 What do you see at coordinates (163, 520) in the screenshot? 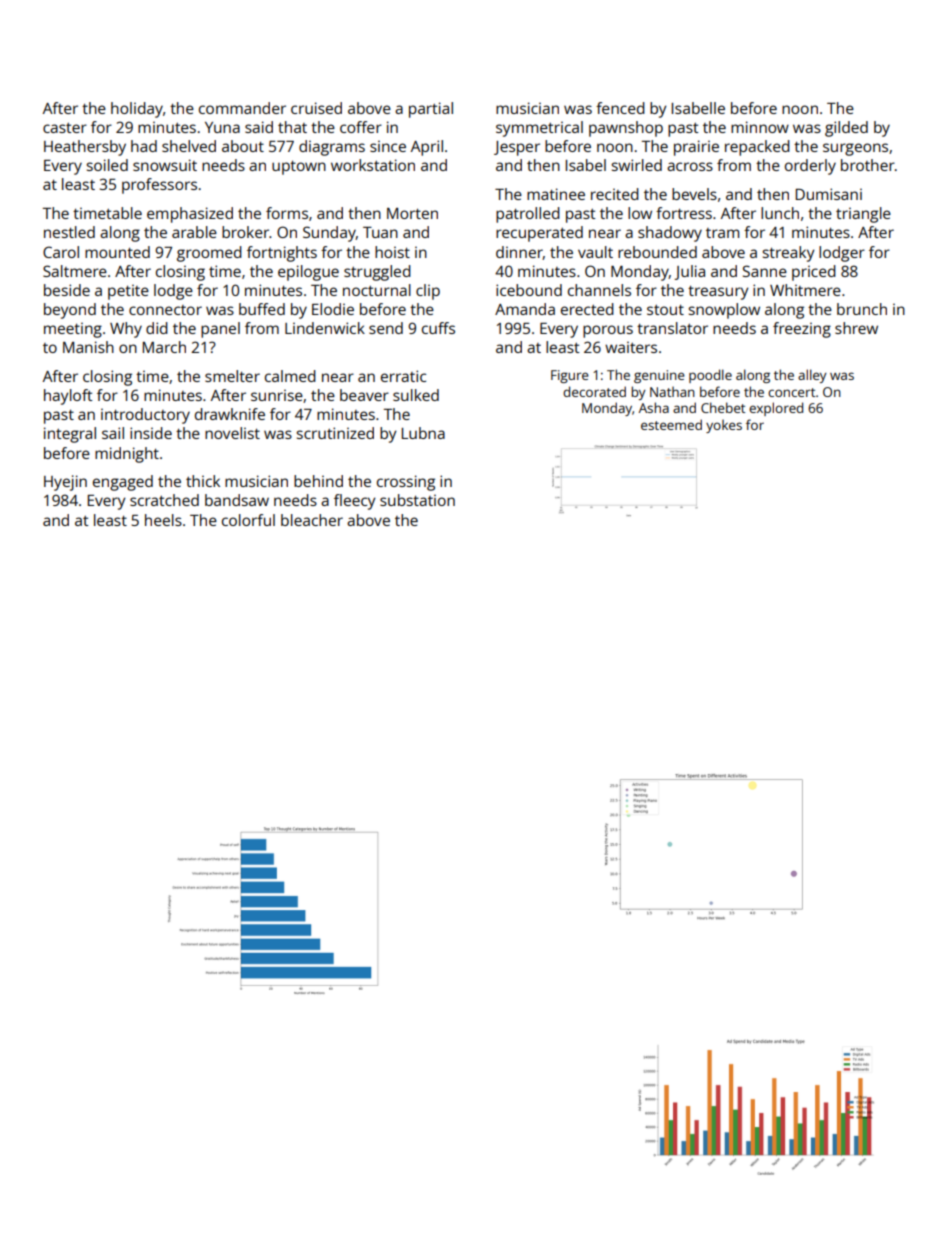
I see `heels` at bounding box center [163, 520].
